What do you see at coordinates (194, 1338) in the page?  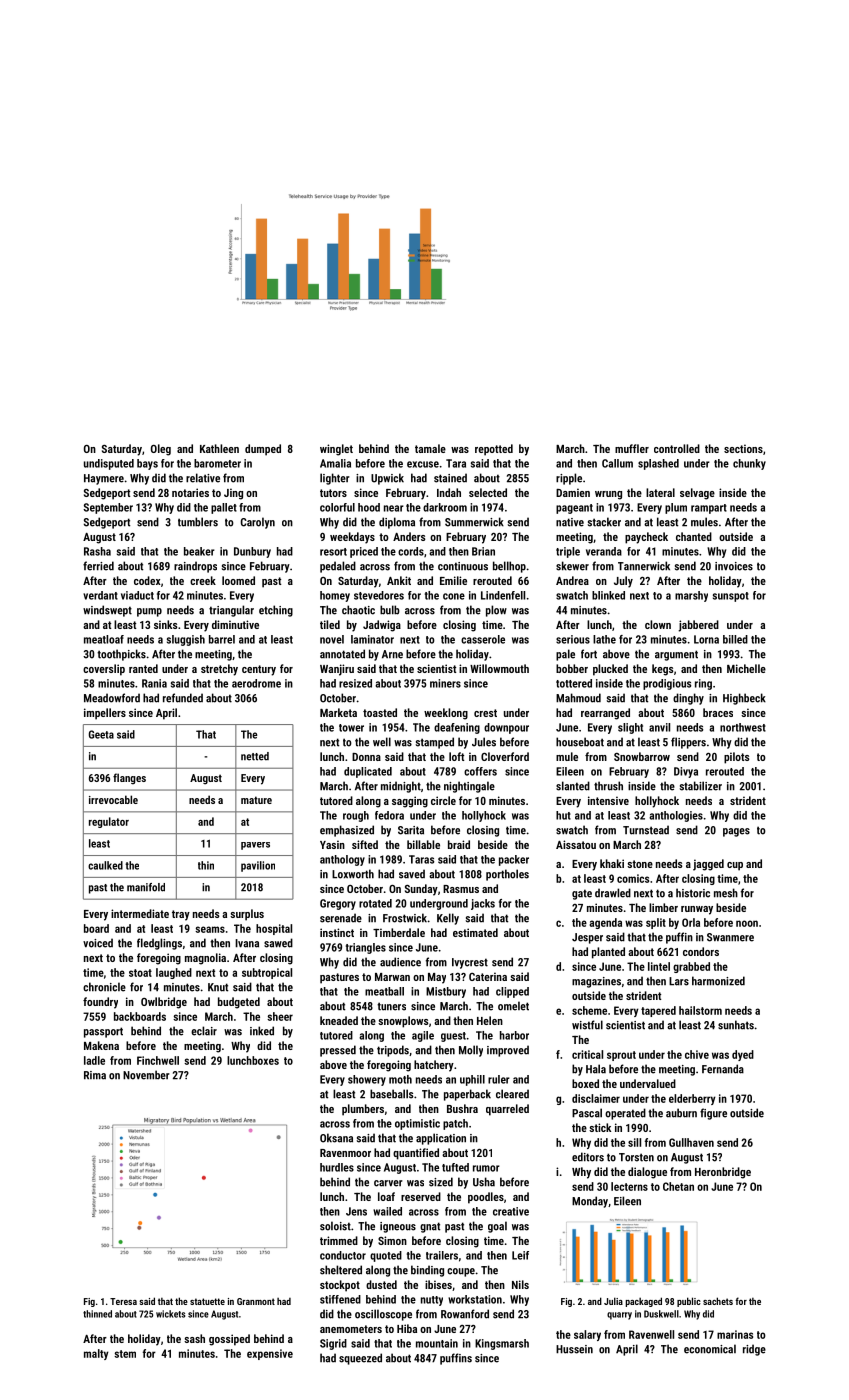 I see `sash` at bounding box center [194, 1338].
